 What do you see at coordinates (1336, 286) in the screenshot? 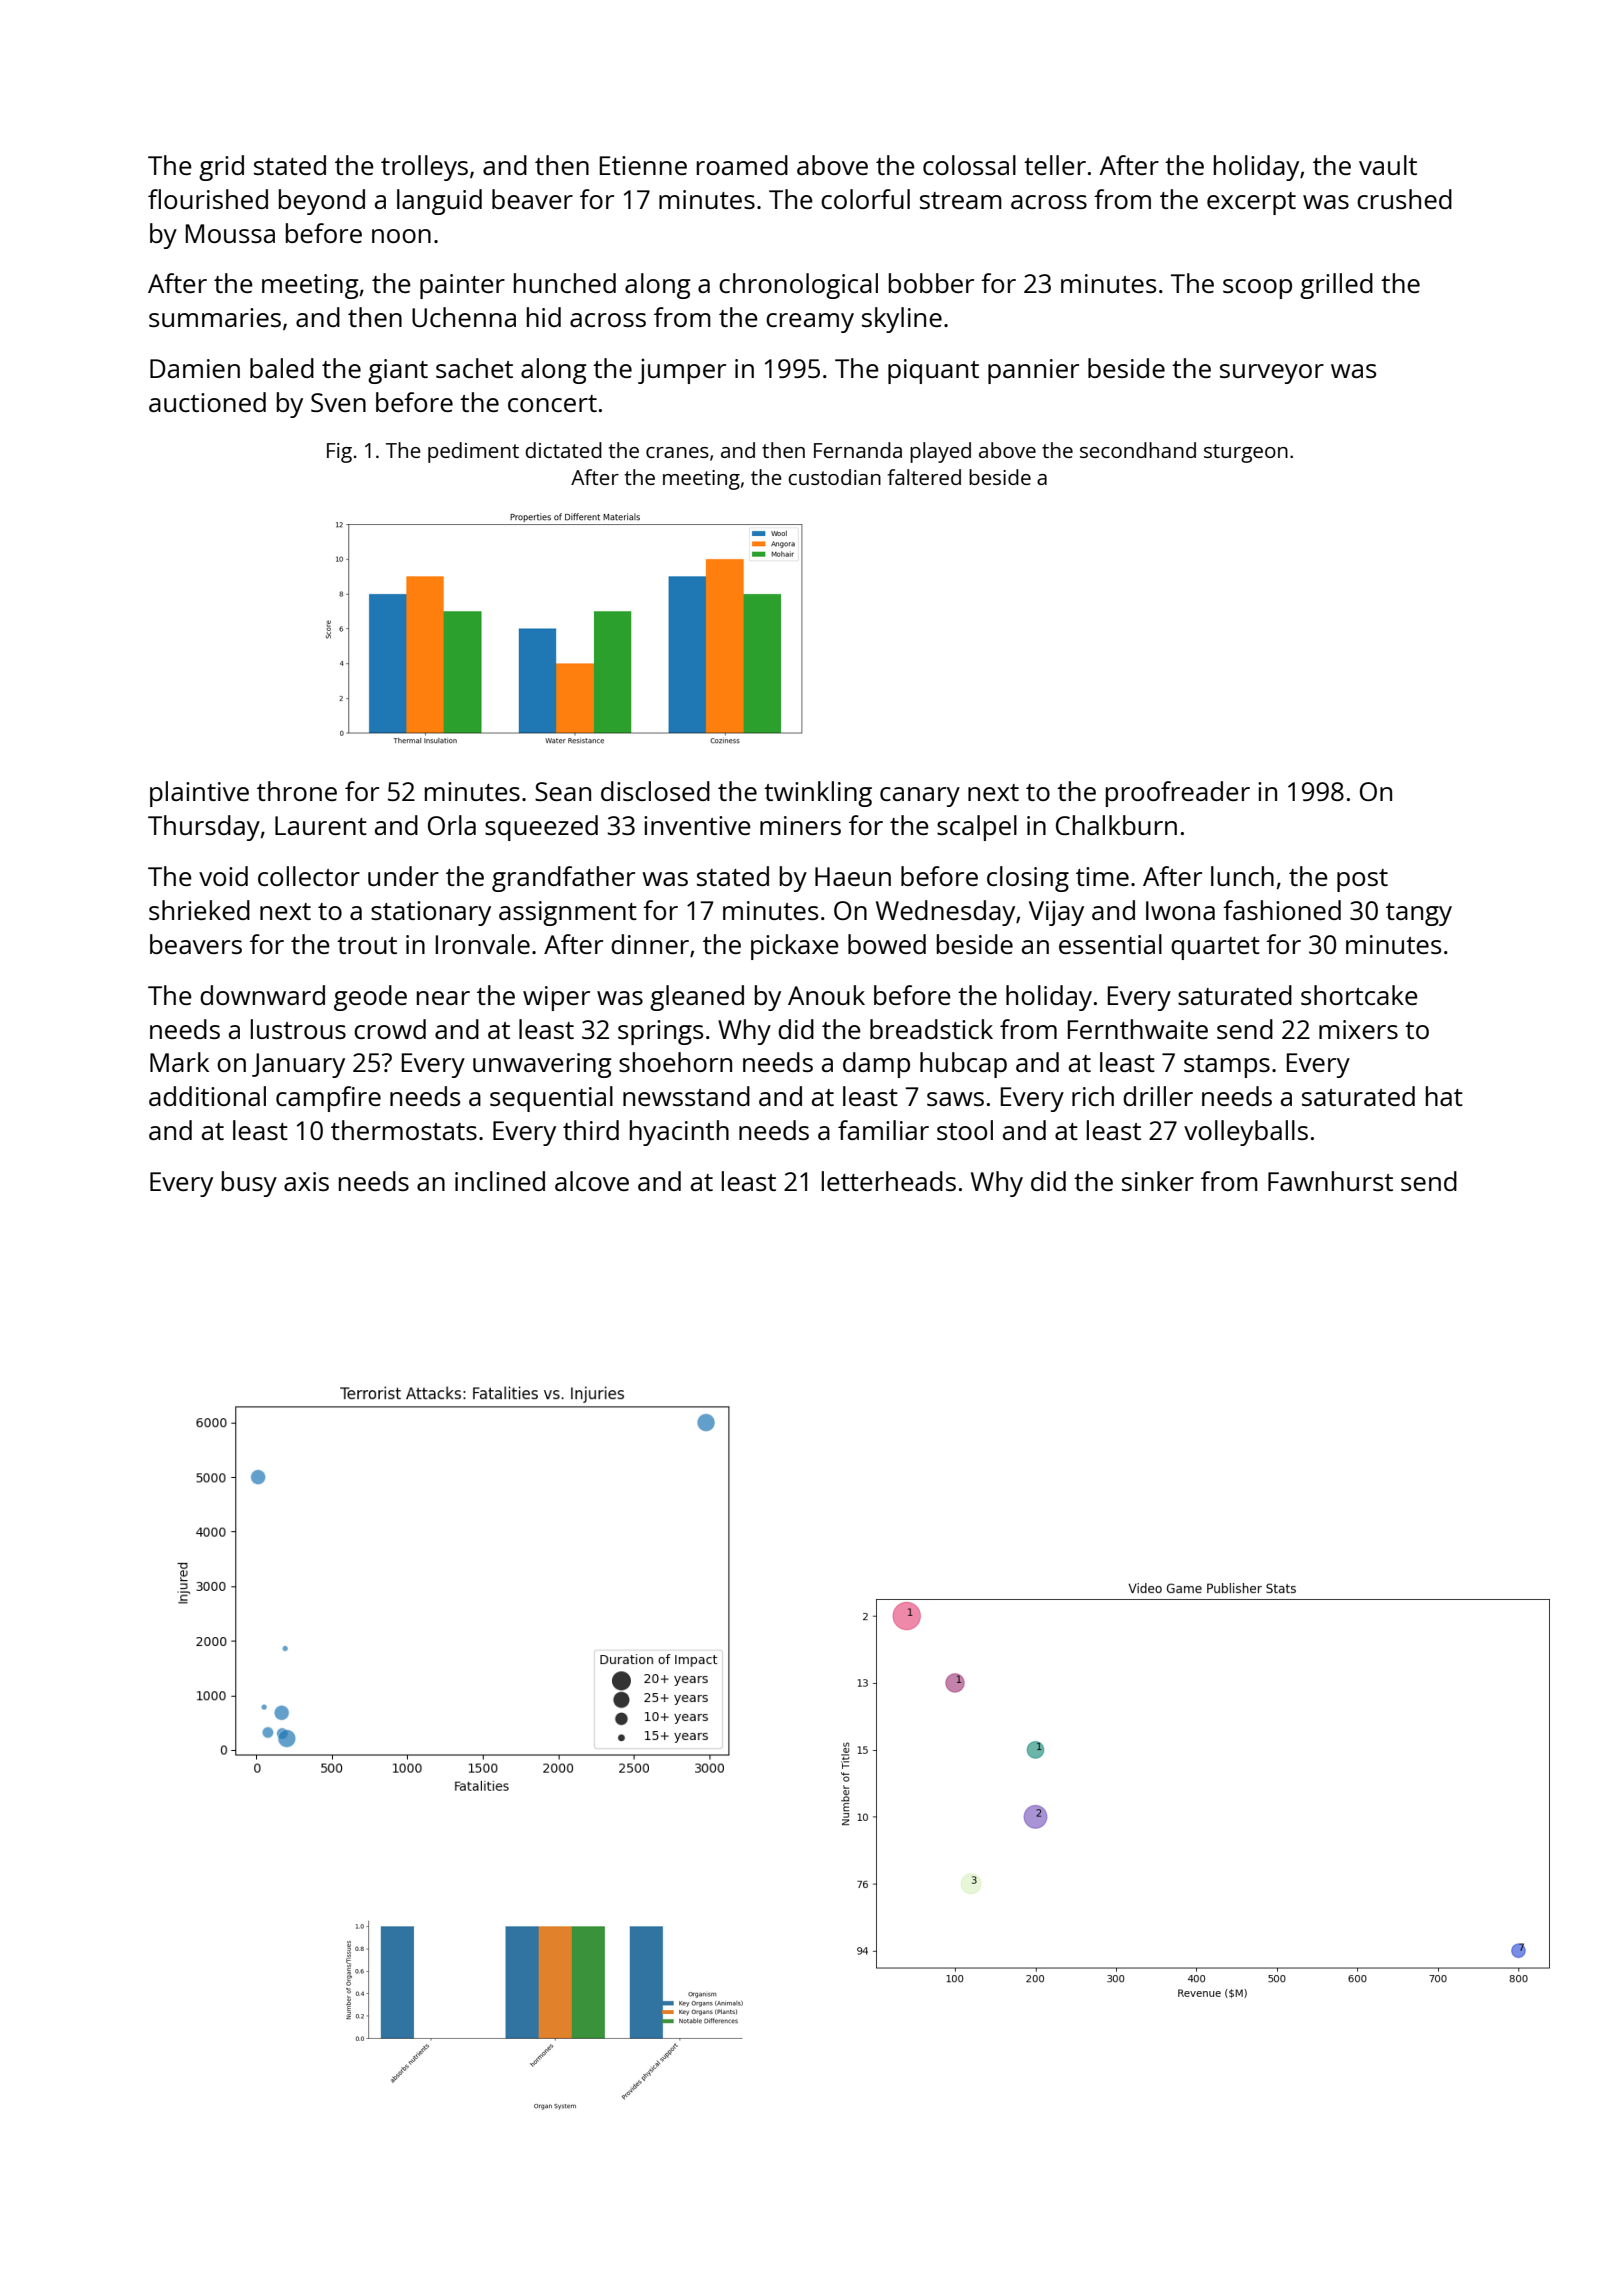
I see `grilled` at bounding box center [1336, 286].
